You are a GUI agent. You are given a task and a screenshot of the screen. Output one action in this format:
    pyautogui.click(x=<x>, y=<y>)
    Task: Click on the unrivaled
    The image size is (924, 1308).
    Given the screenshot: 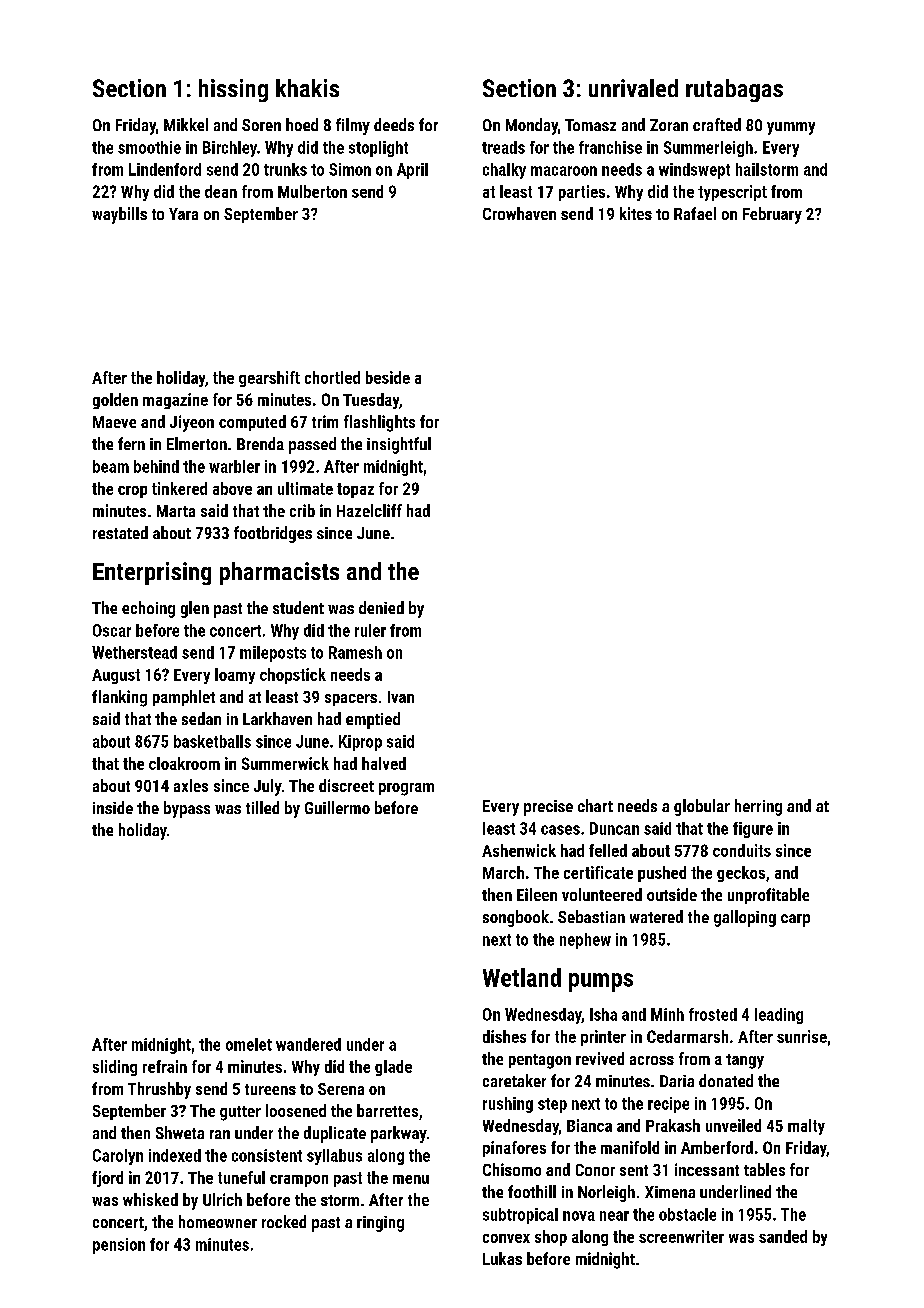 What is the action you would take?
    pyautogui.click(x=633, y=88)
